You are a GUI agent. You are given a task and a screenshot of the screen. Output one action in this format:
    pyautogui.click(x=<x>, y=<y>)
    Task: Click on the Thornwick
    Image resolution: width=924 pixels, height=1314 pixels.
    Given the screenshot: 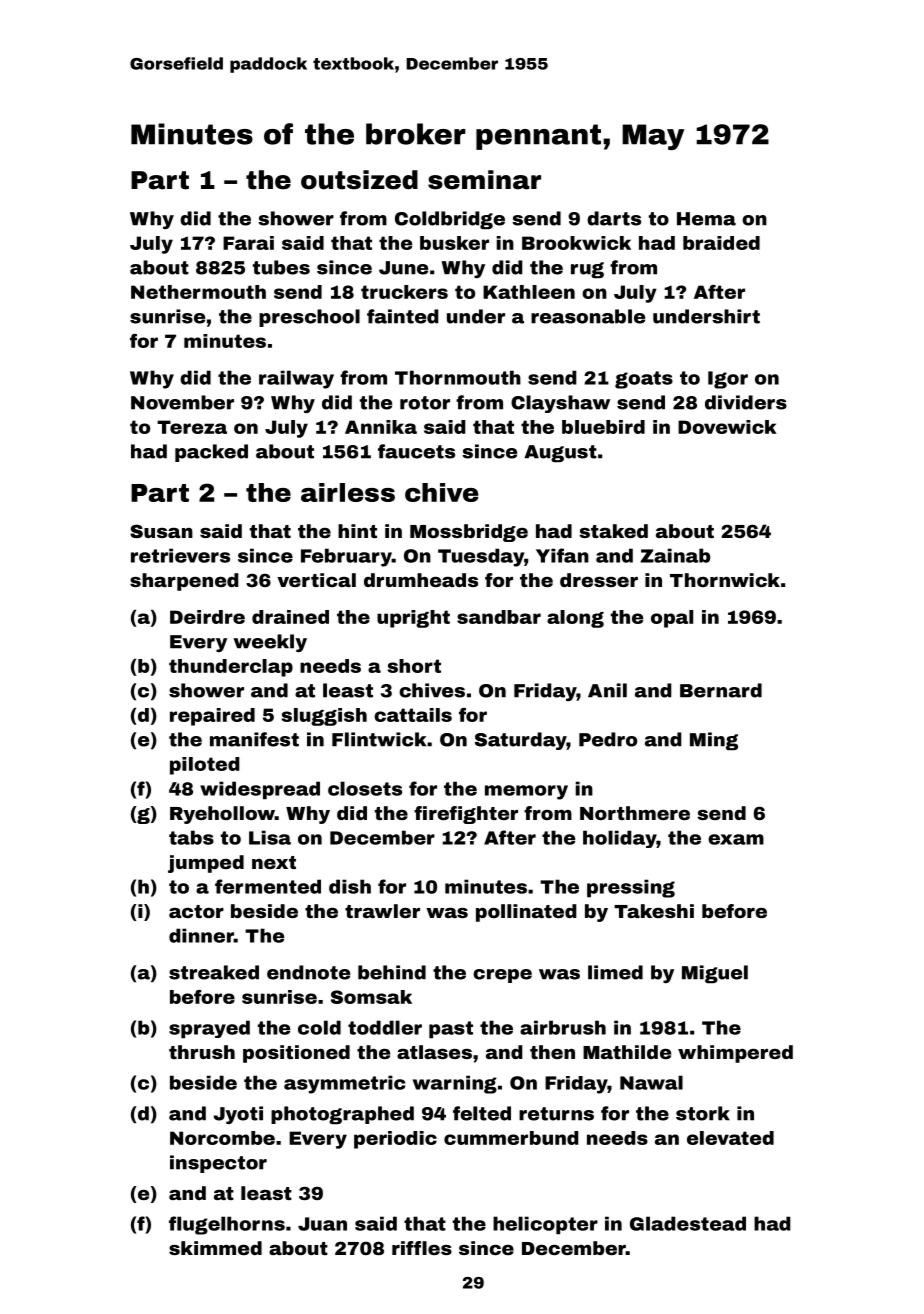 What is the action you would take?
    pyautogui.click(x=725, y=580)
